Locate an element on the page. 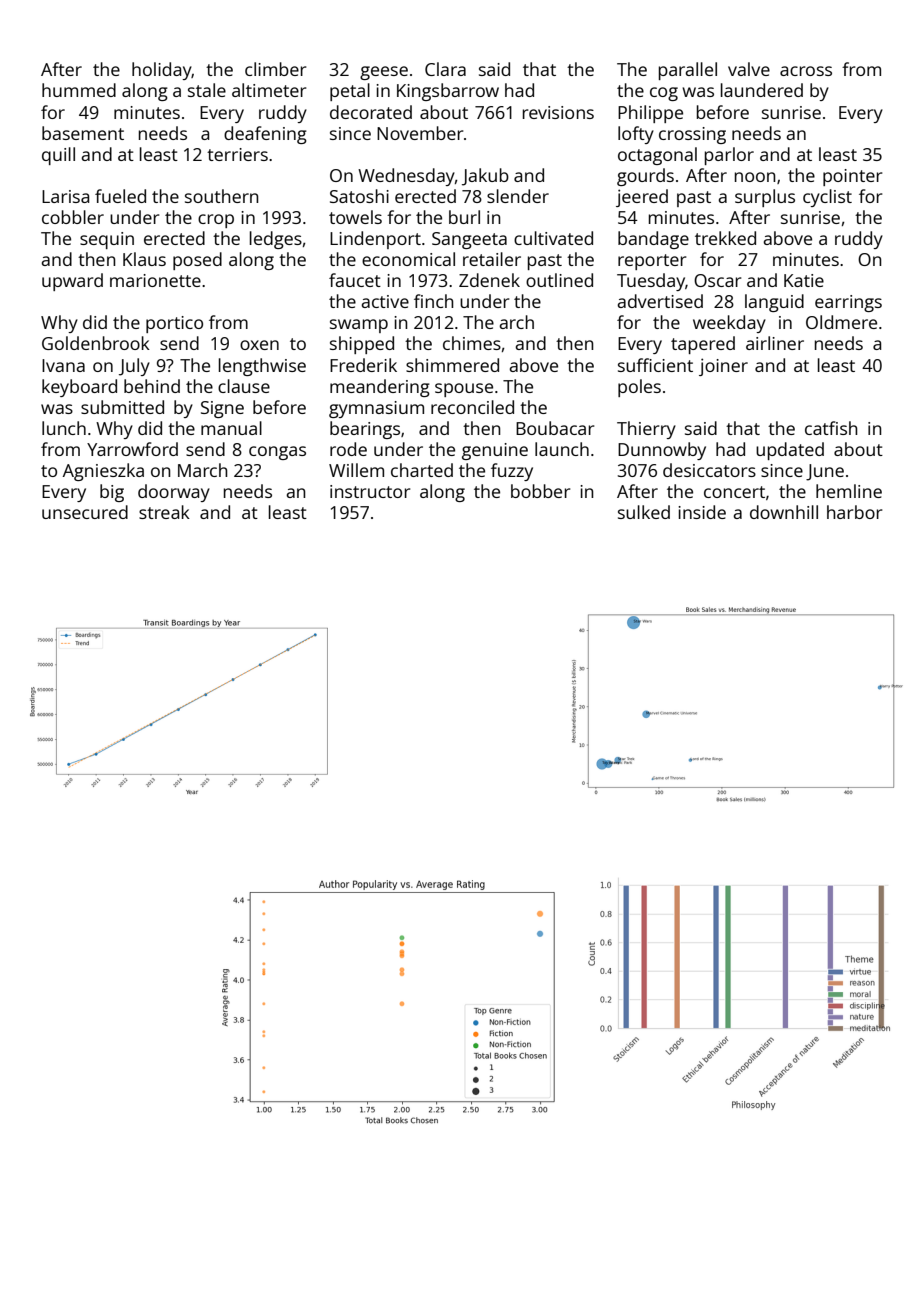 The width and height of the document is (924, 1308). deafening is located at coordinates (265, 135).
